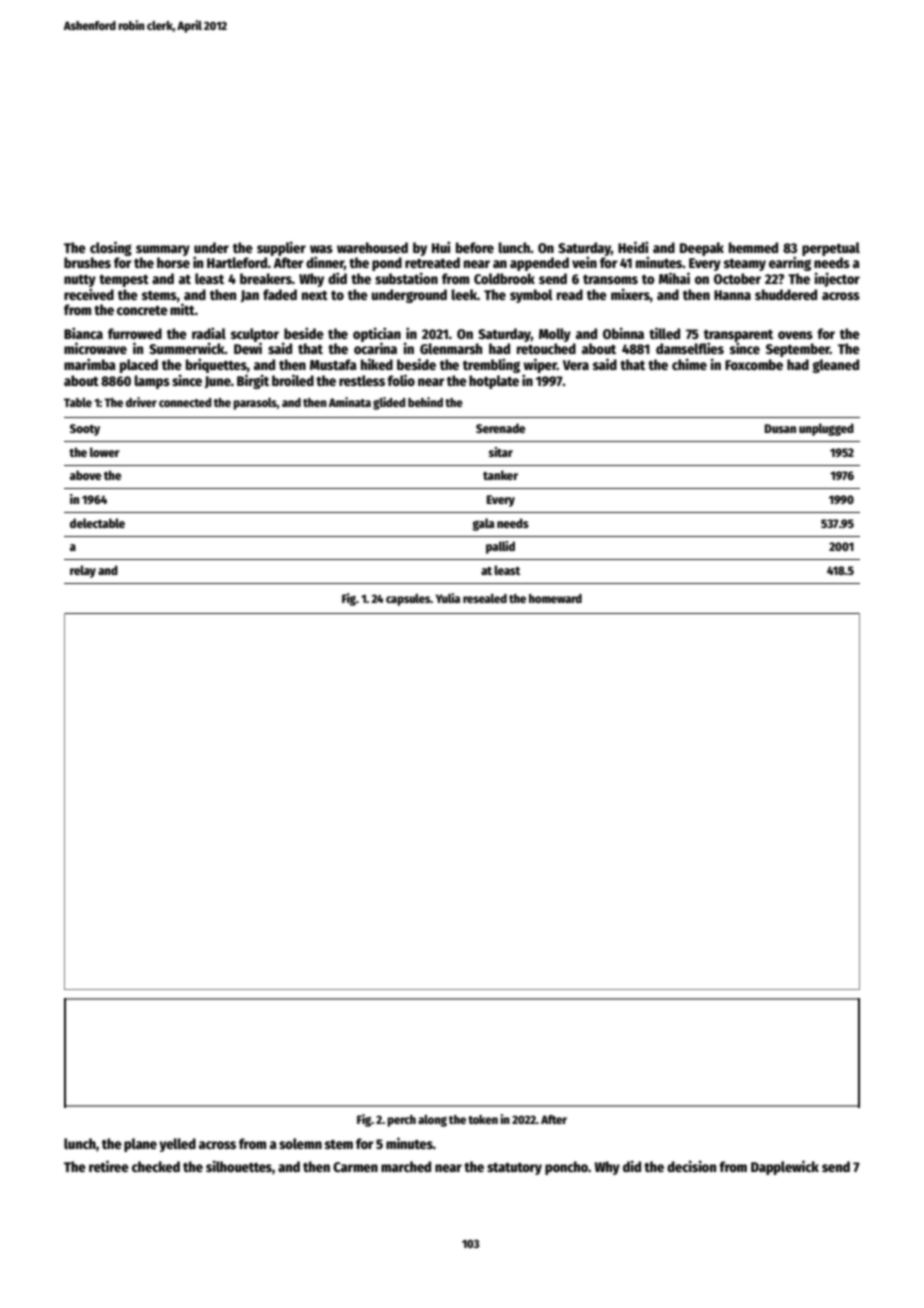 The width and height of the screenshot is (924, 1308). I want to click on leek, so click(464, 294).
